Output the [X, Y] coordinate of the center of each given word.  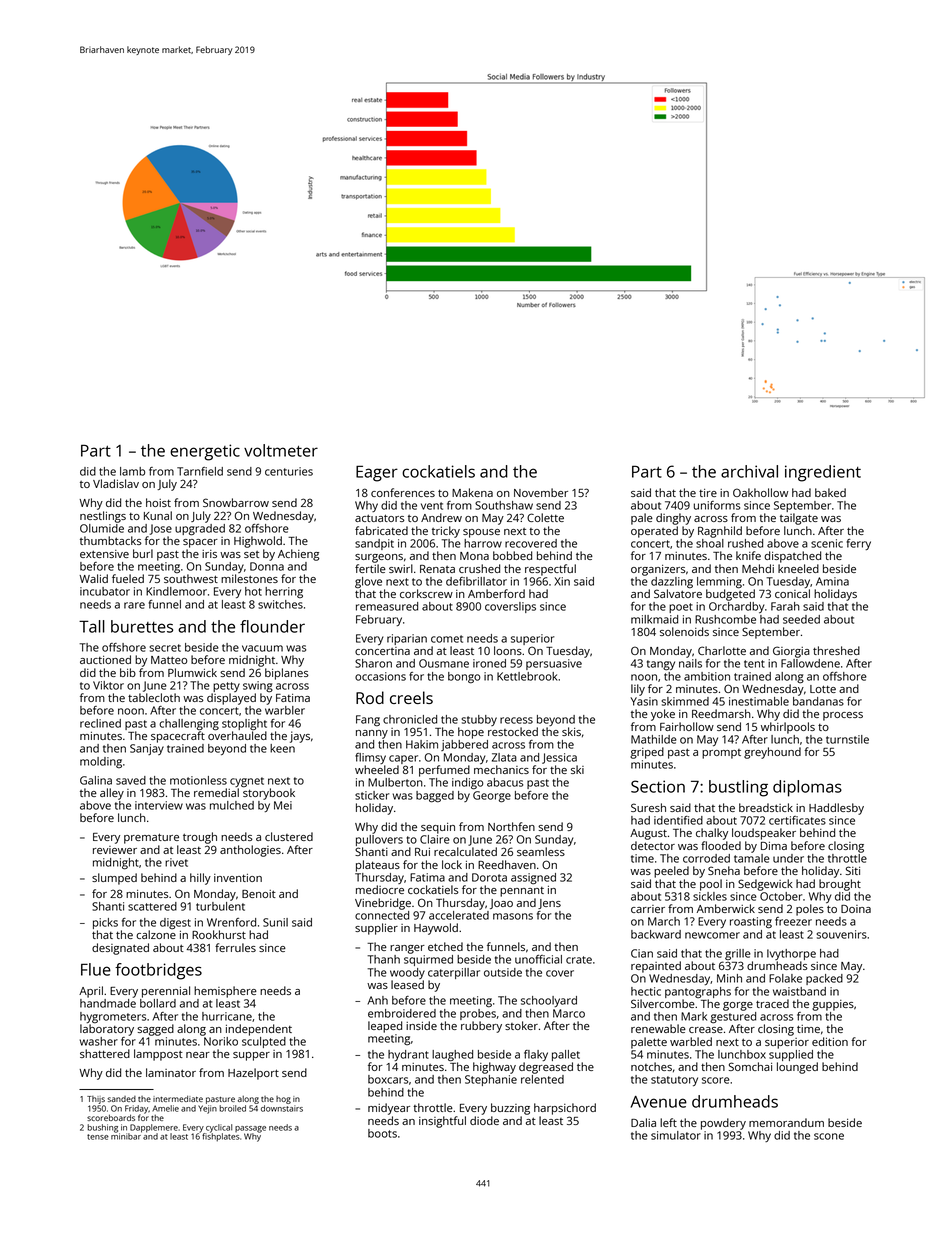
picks [105, 923]
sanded [121, 1099]
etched [445, 946]
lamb [132, 471]
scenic [827, 543]
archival [749, 471]
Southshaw [504, 505]
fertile [370, 568]
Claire [435, 839]
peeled [671, 872]
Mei [283, 805]
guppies [833, 1005]
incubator [105, 591]
